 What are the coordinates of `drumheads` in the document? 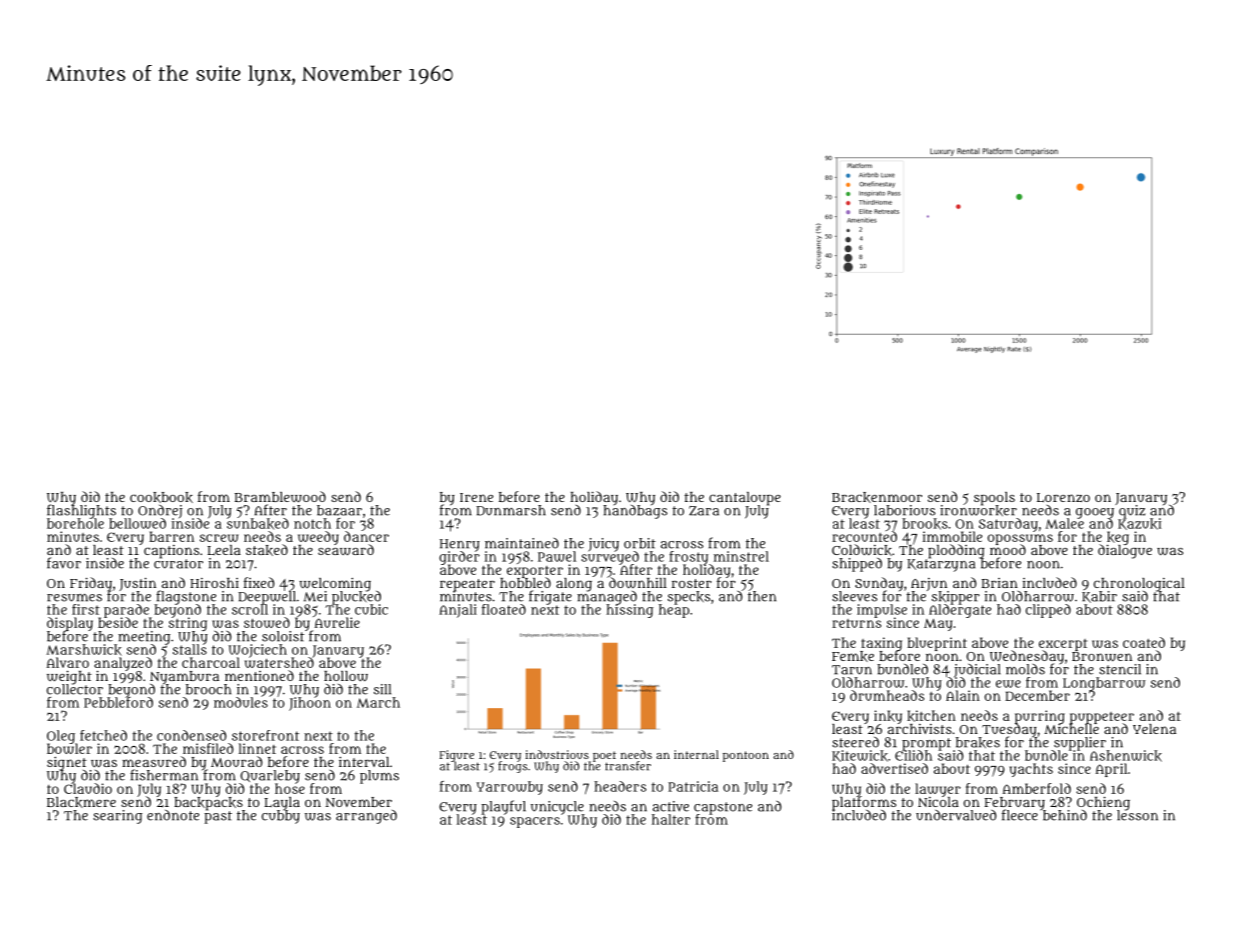 It's located at (887, 695).
